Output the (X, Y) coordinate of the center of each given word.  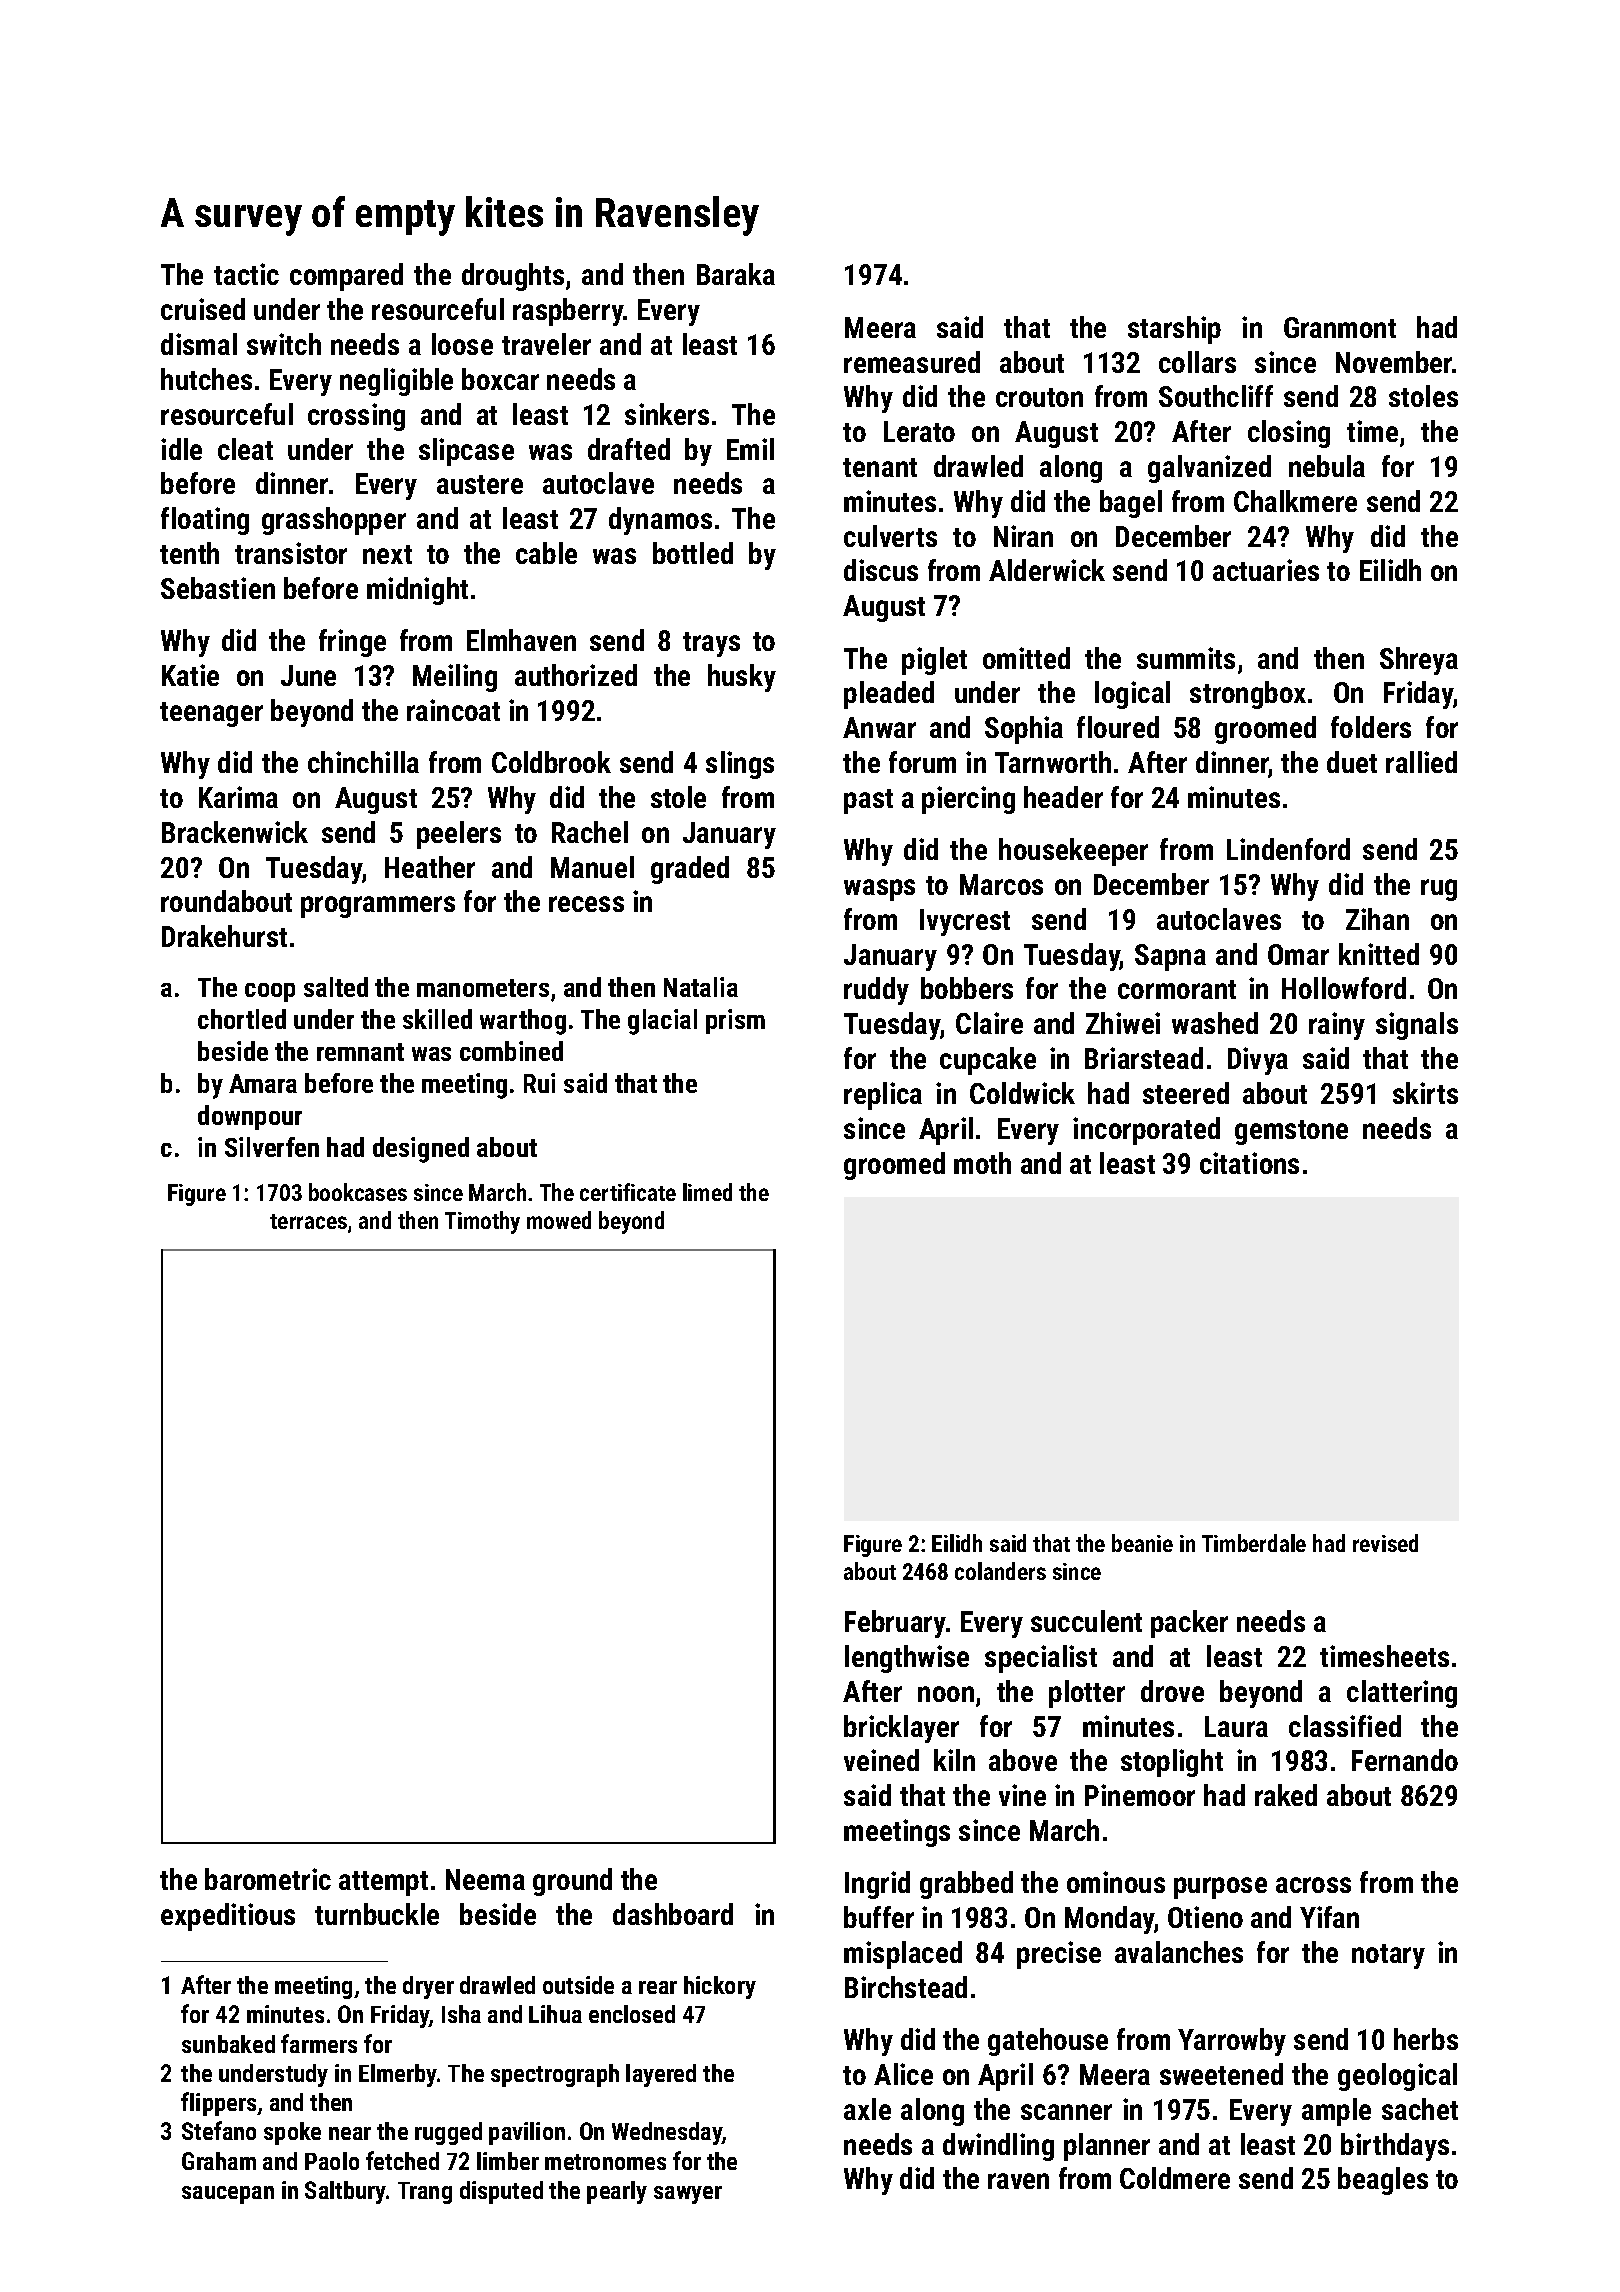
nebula (1327, 466)
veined (881, 1760)
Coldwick (1022, 1093)
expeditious (228, 1917)
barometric (268, 1879)
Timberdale (1254, 1543)
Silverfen (272, 1147)
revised (1385, 1543)
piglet (934, 661)
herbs (1426, 2039)
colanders (1000, 1571)
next (387, 554)
